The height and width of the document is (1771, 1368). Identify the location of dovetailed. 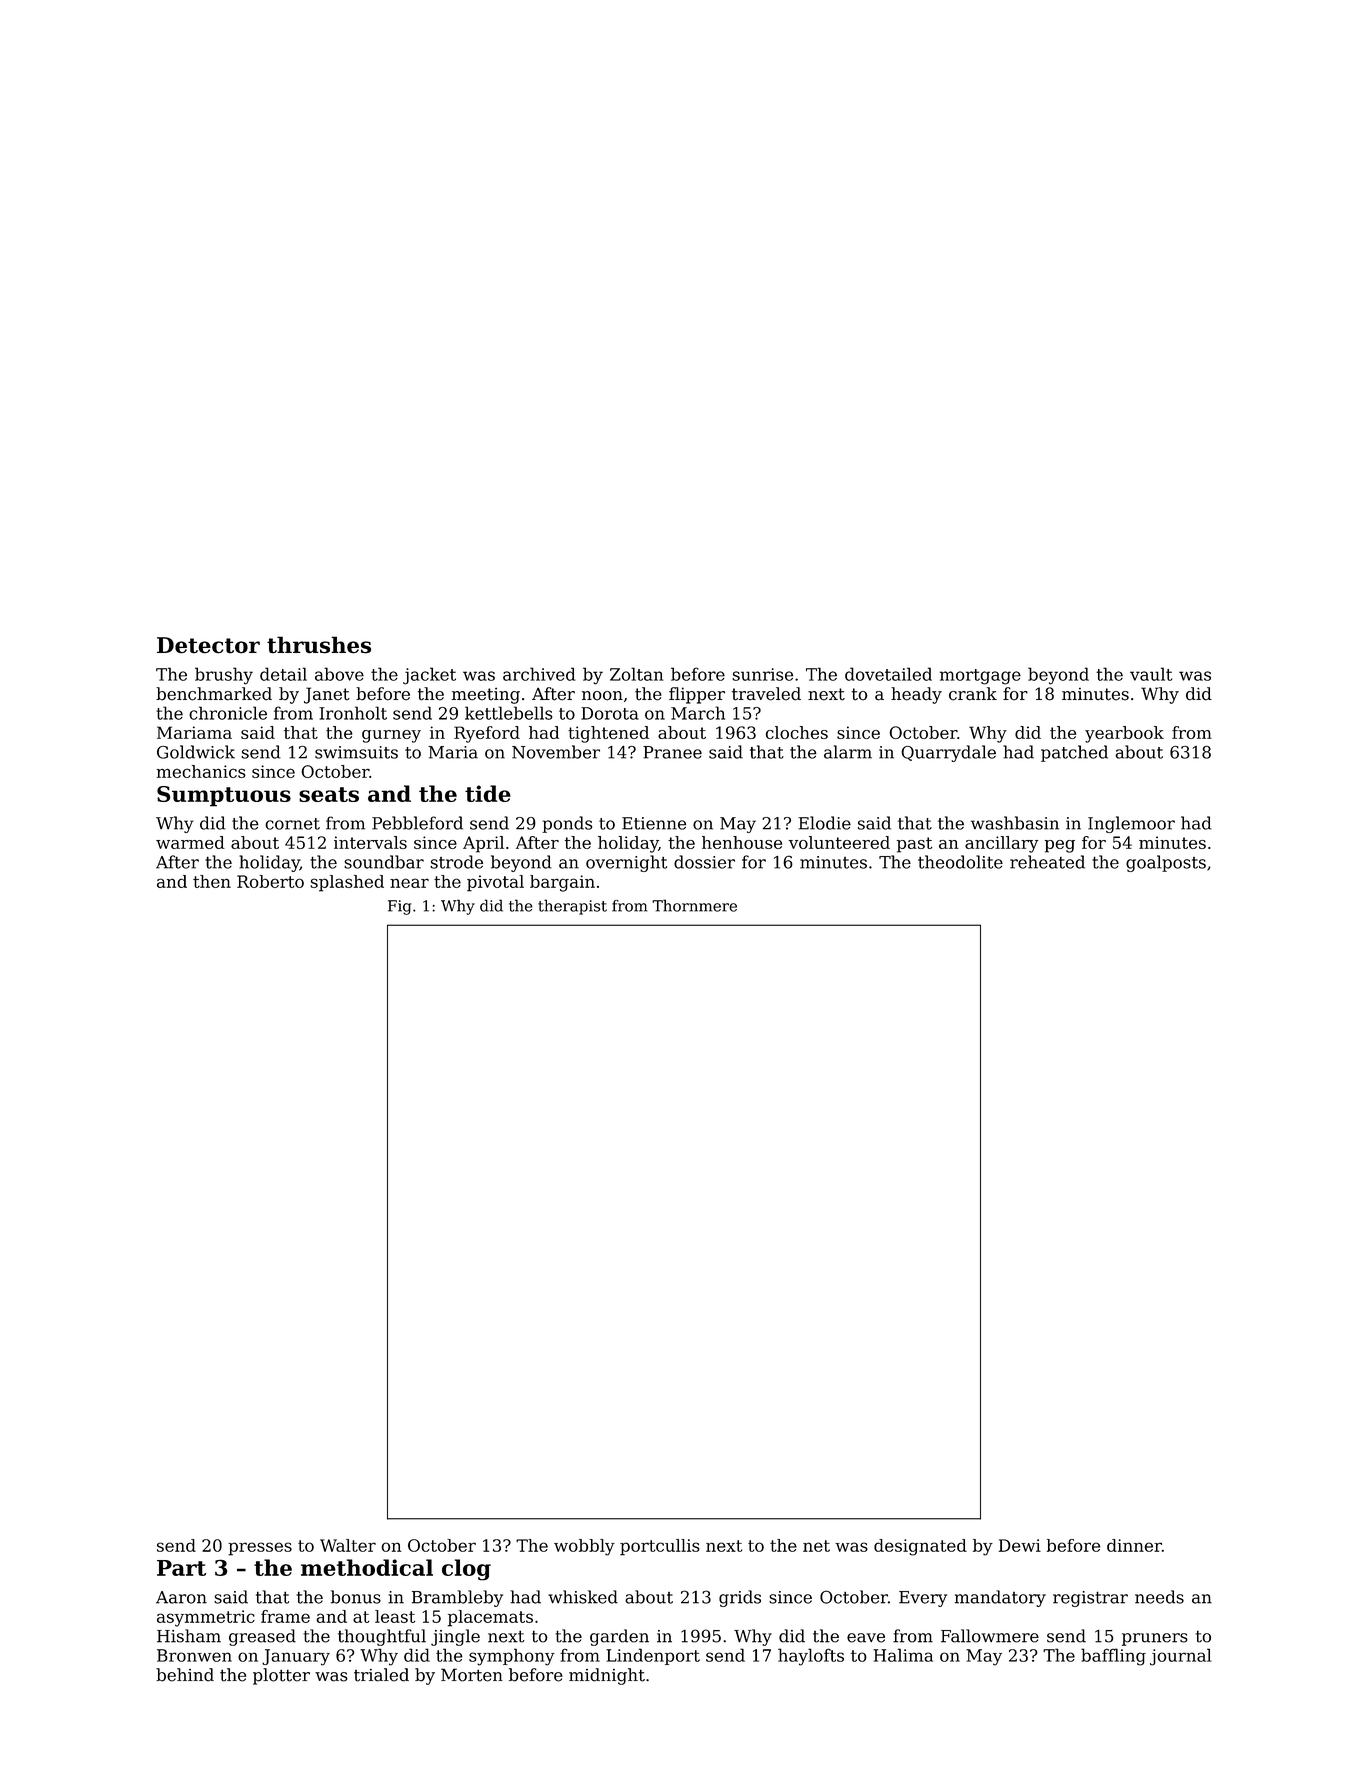
(888, 674).
